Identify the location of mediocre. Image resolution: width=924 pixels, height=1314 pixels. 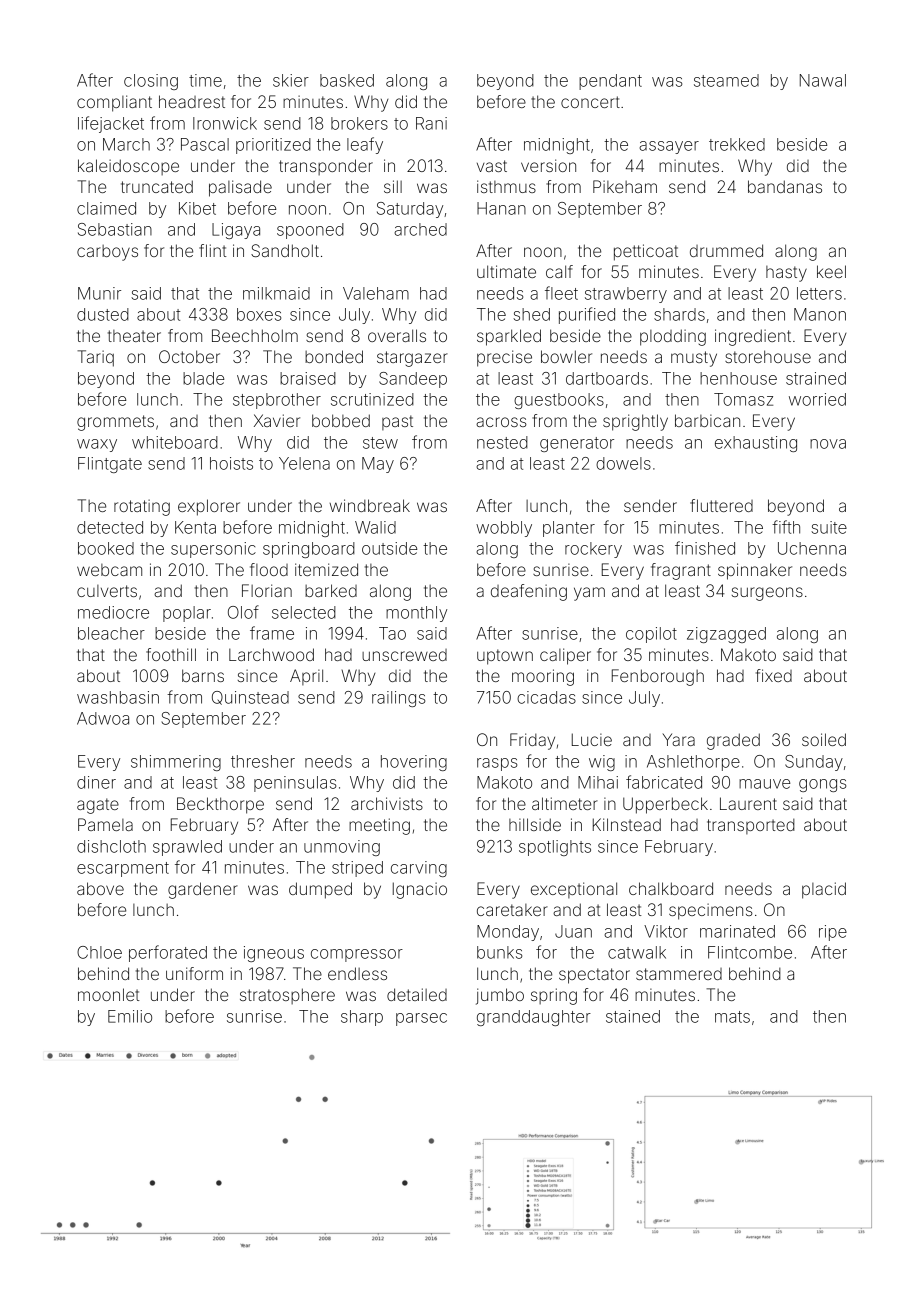
(113, 612).
